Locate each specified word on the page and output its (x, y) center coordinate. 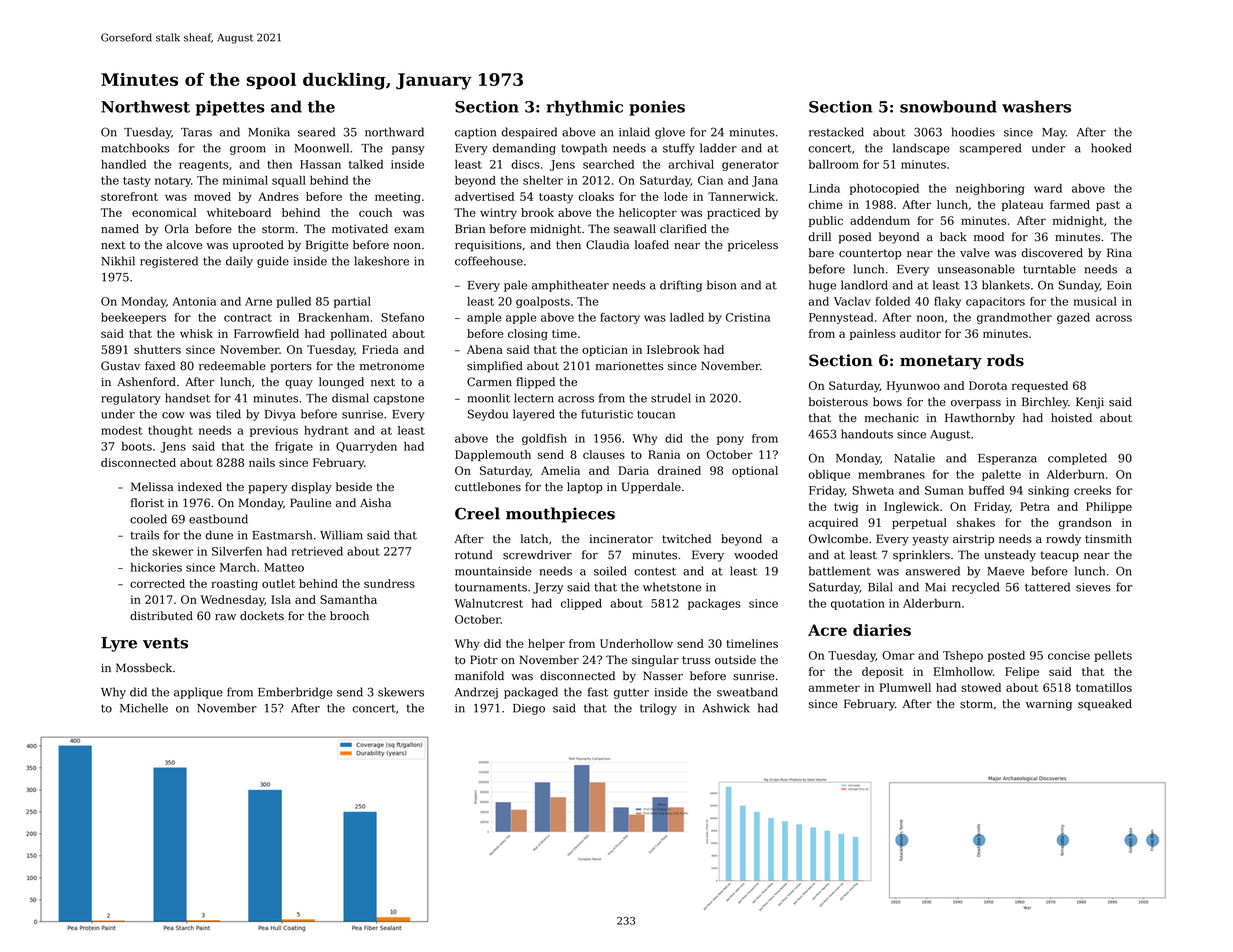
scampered (990, 149)
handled (123, 164)
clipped (581, 604)
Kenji (1090, 403)
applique (198, 693)
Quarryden (366, 447)
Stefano (402, 317)
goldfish (544, 439)
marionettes (629, 366)
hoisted (1071, 418)
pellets (1113, 656)
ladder (718, 148)
